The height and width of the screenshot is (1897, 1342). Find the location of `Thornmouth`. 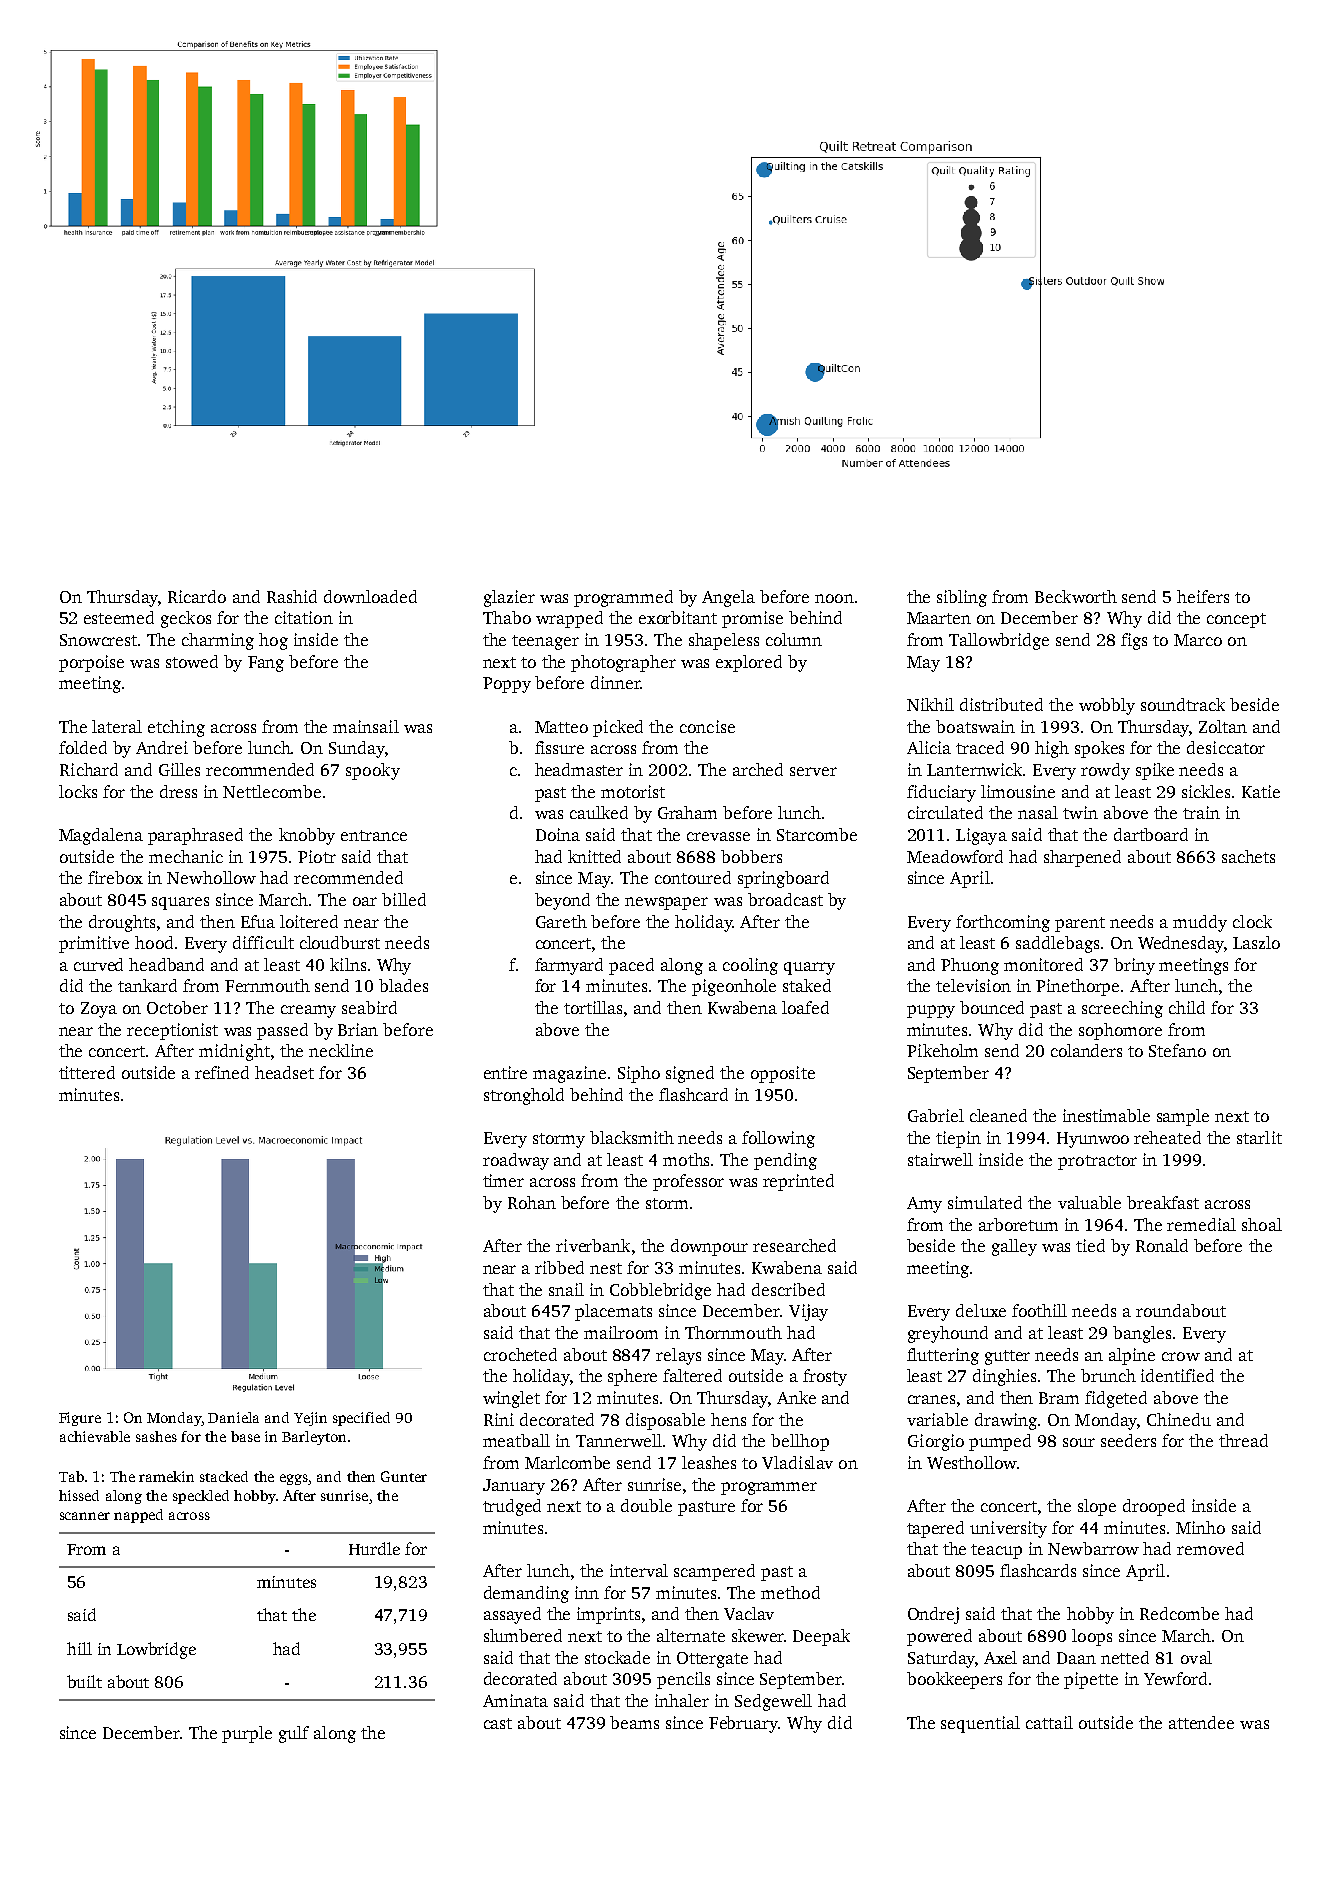

Thornmouth is located at coordinates (733, 1332).
